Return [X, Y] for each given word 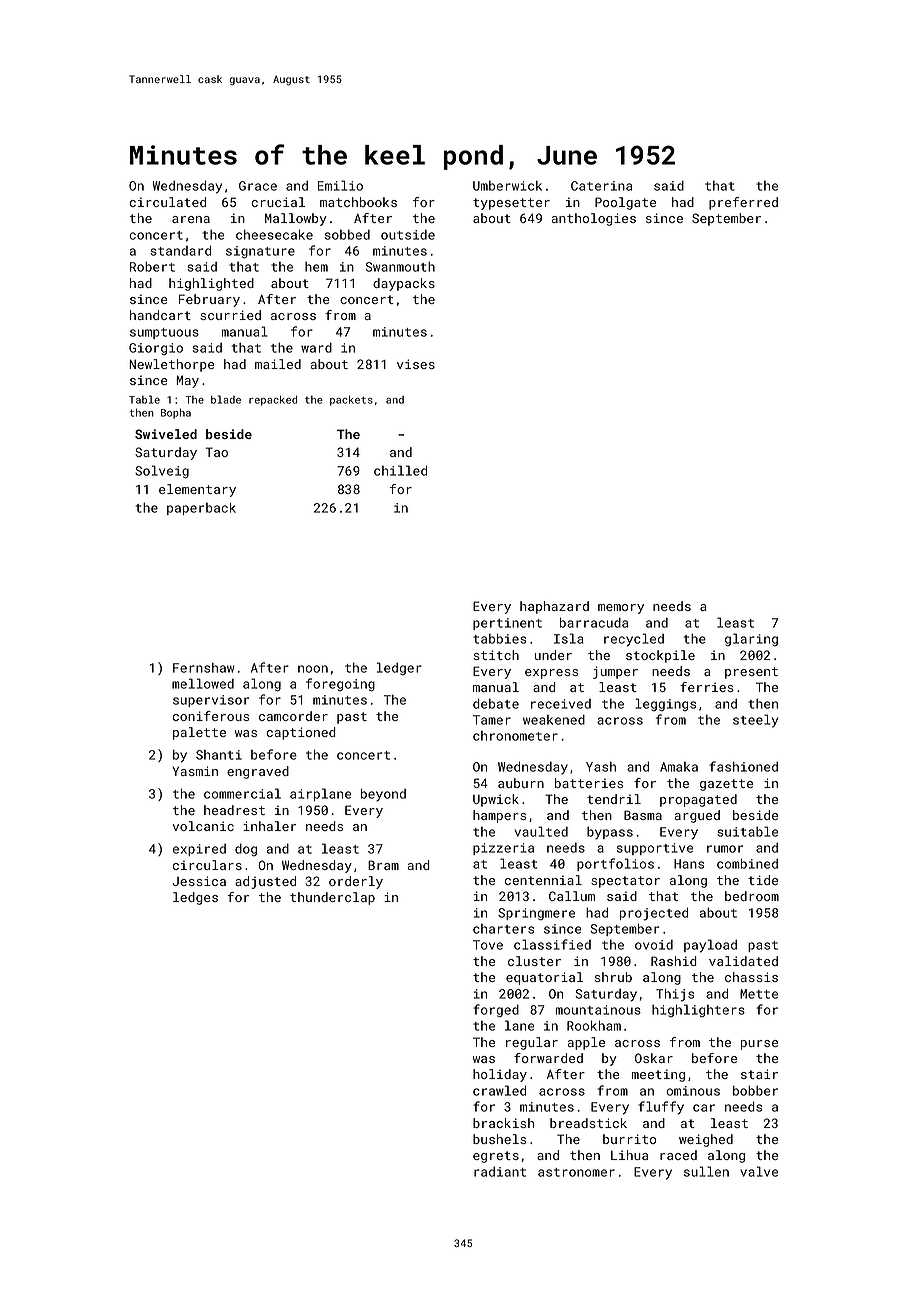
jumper [615, 672]
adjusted [265, 882]
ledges [195, 898]
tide [763, 880]
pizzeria [503, 849]
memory [621, 609]
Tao [217, 452]
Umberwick [507, 186]
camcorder [293, 716]
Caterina [601, 186]
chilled [400, 470]
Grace [258, 186]
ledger [399, 669]
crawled [499, 1090]
